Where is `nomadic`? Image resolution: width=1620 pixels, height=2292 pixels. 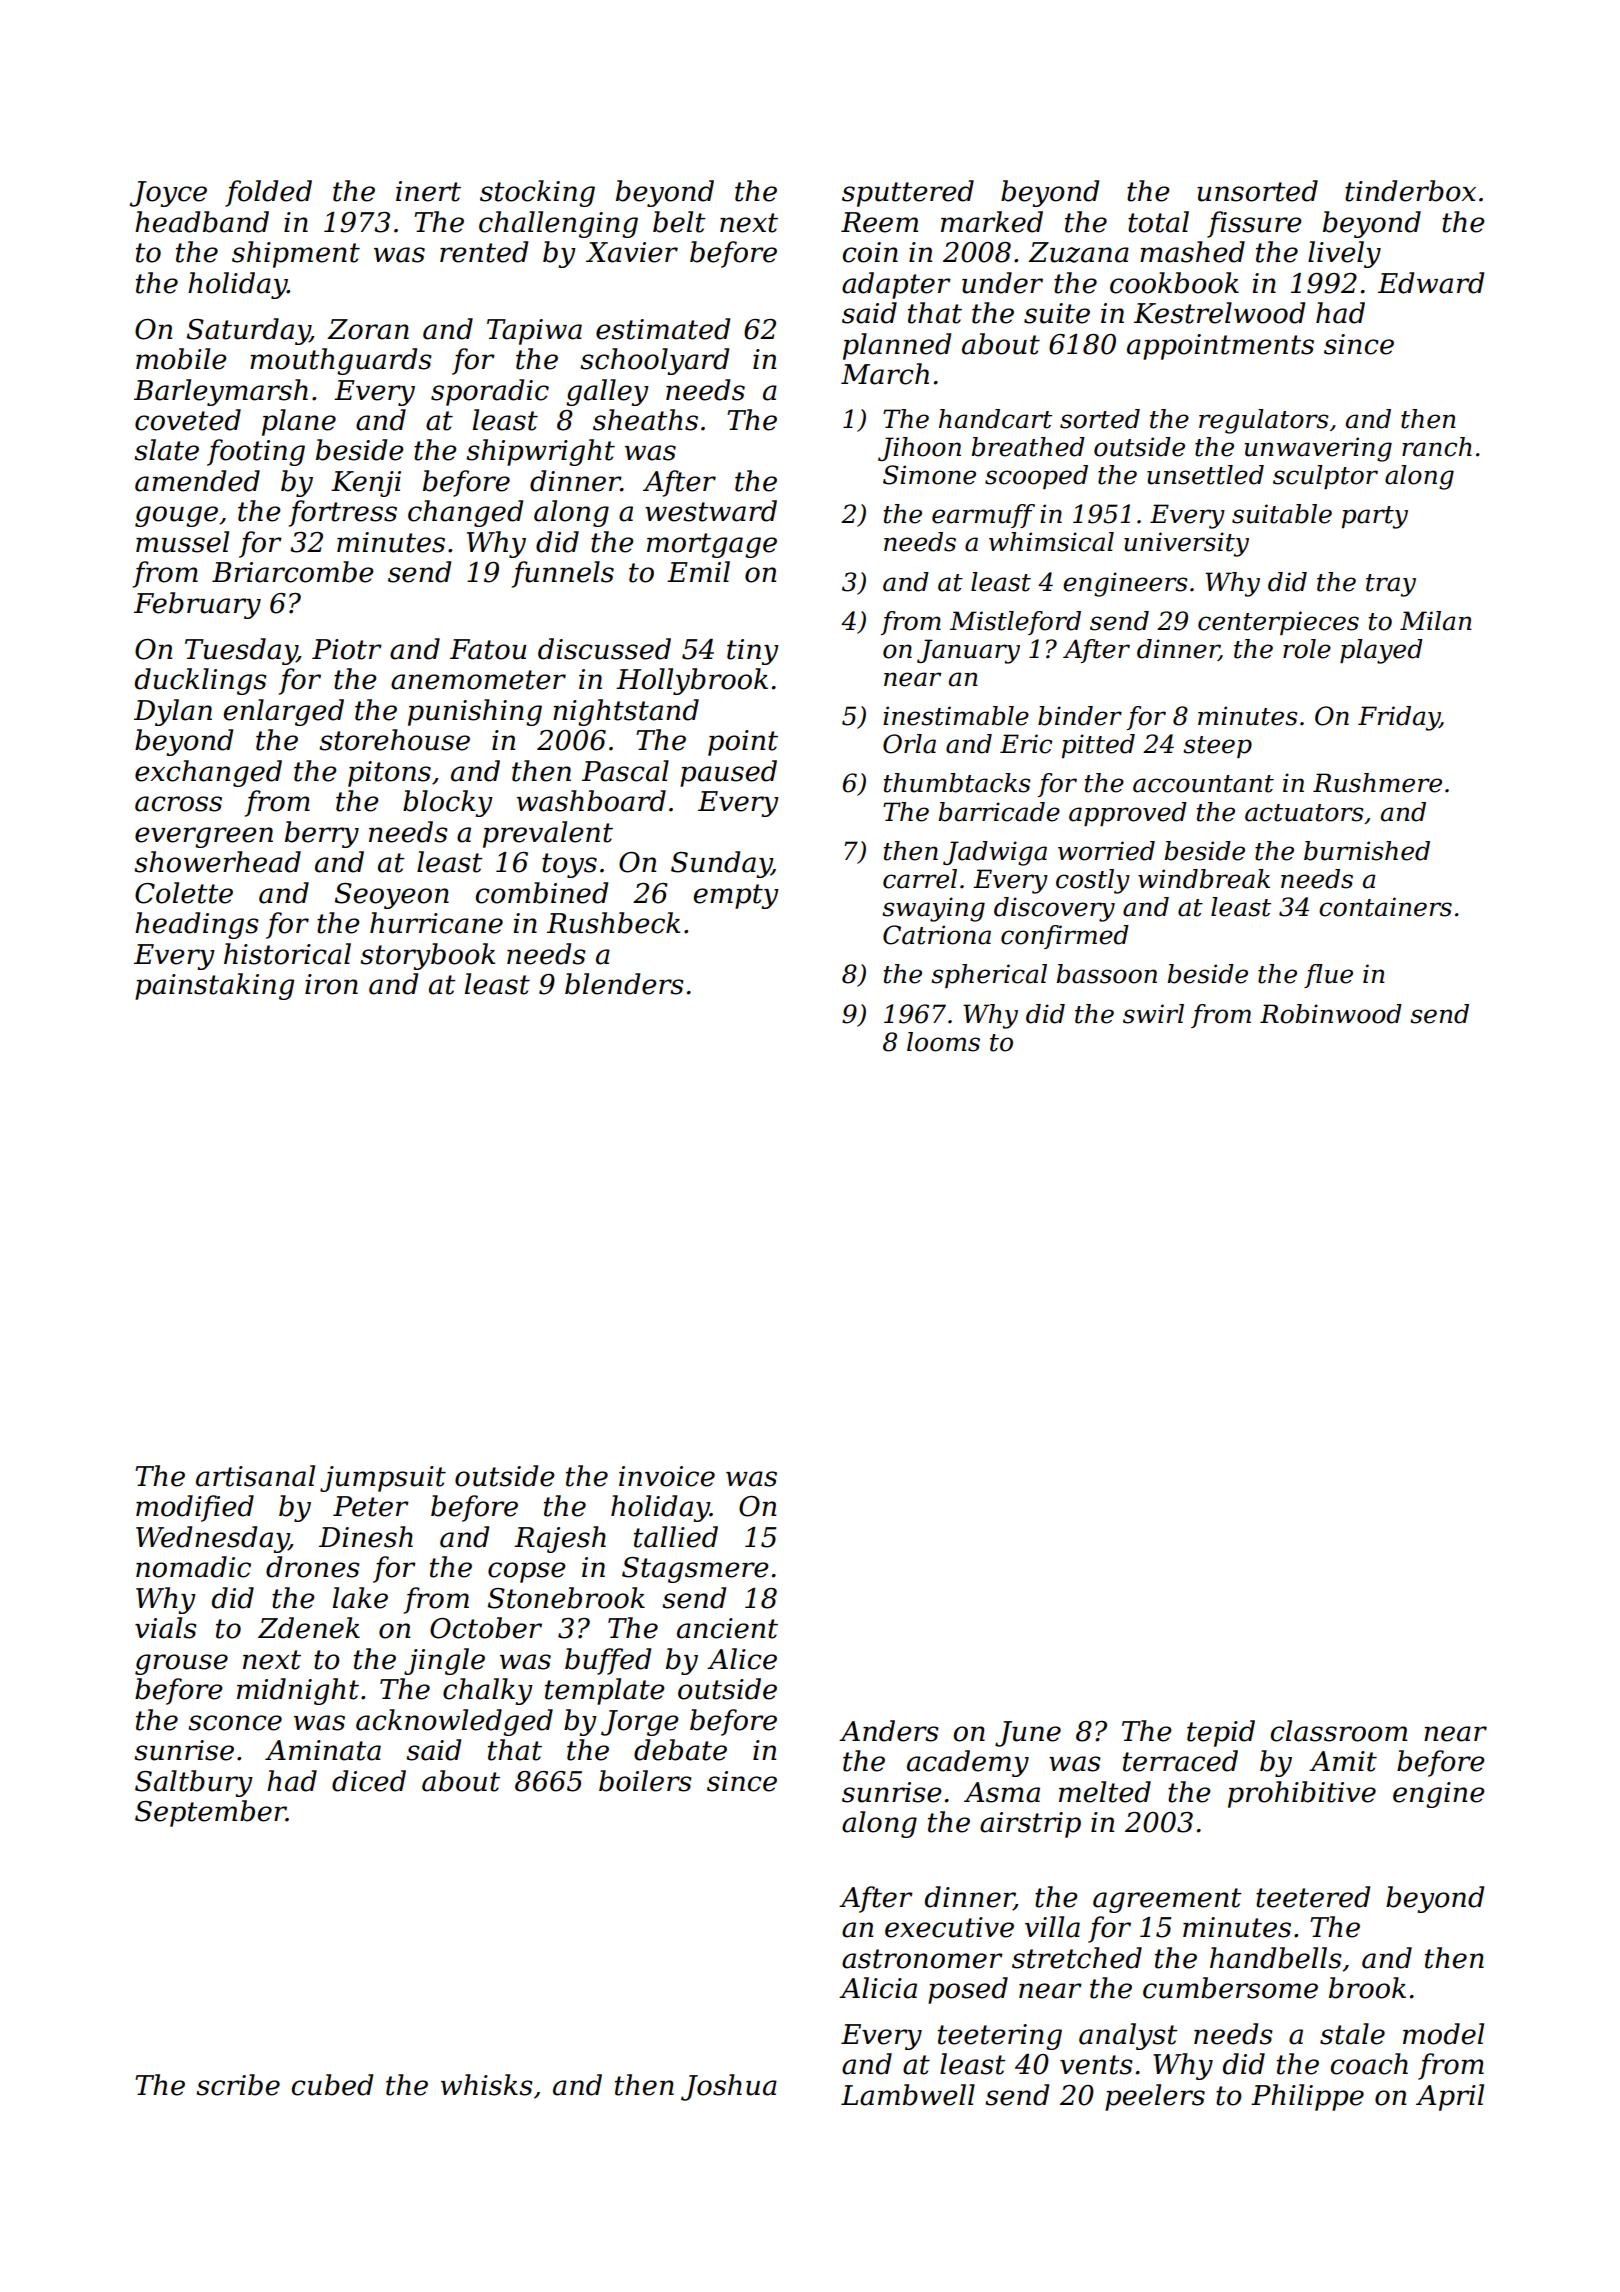 nomadic is located at coordinates (193, 1567).
